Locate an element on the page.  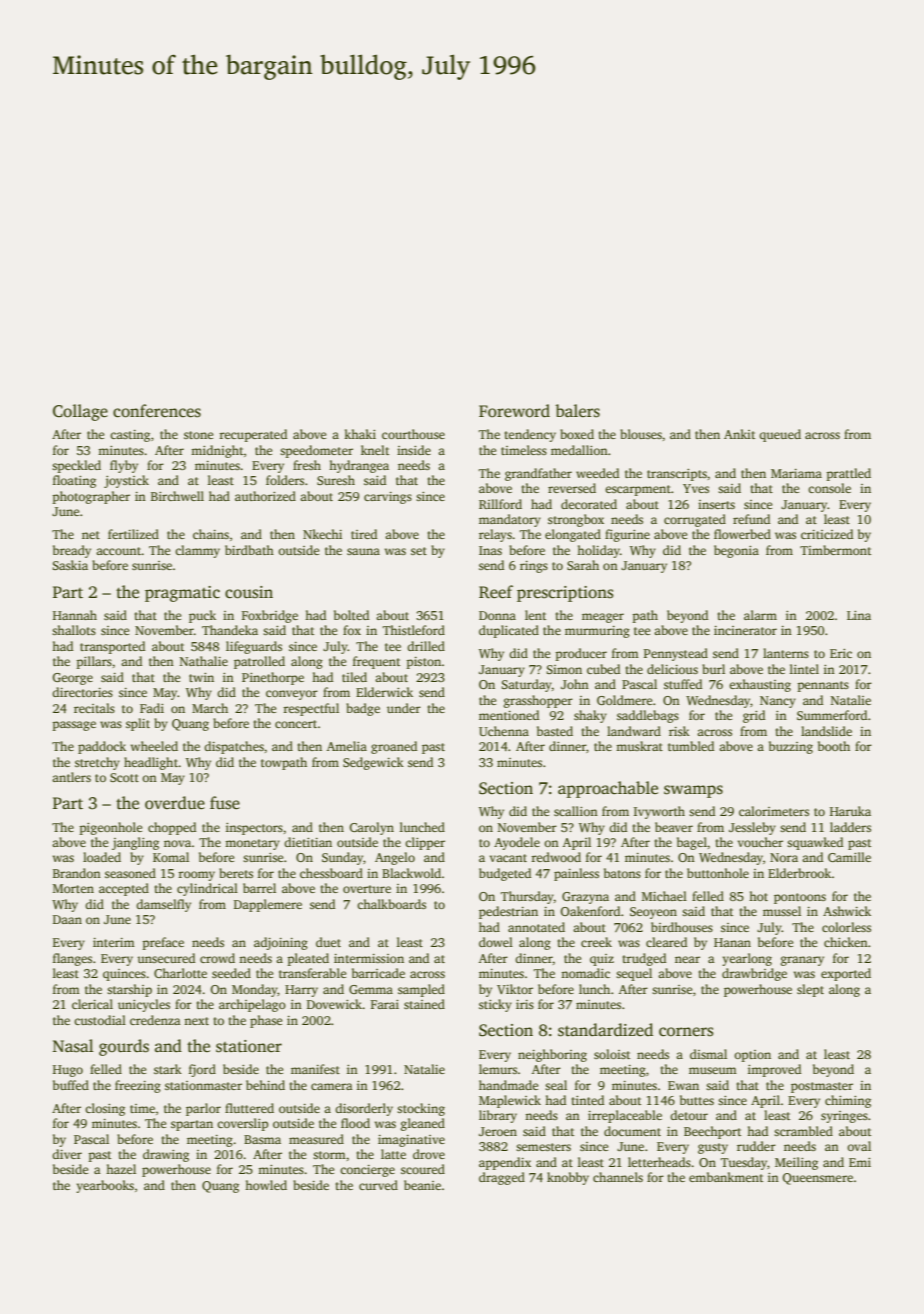
Foreword is located at coordinates (514, 411).
